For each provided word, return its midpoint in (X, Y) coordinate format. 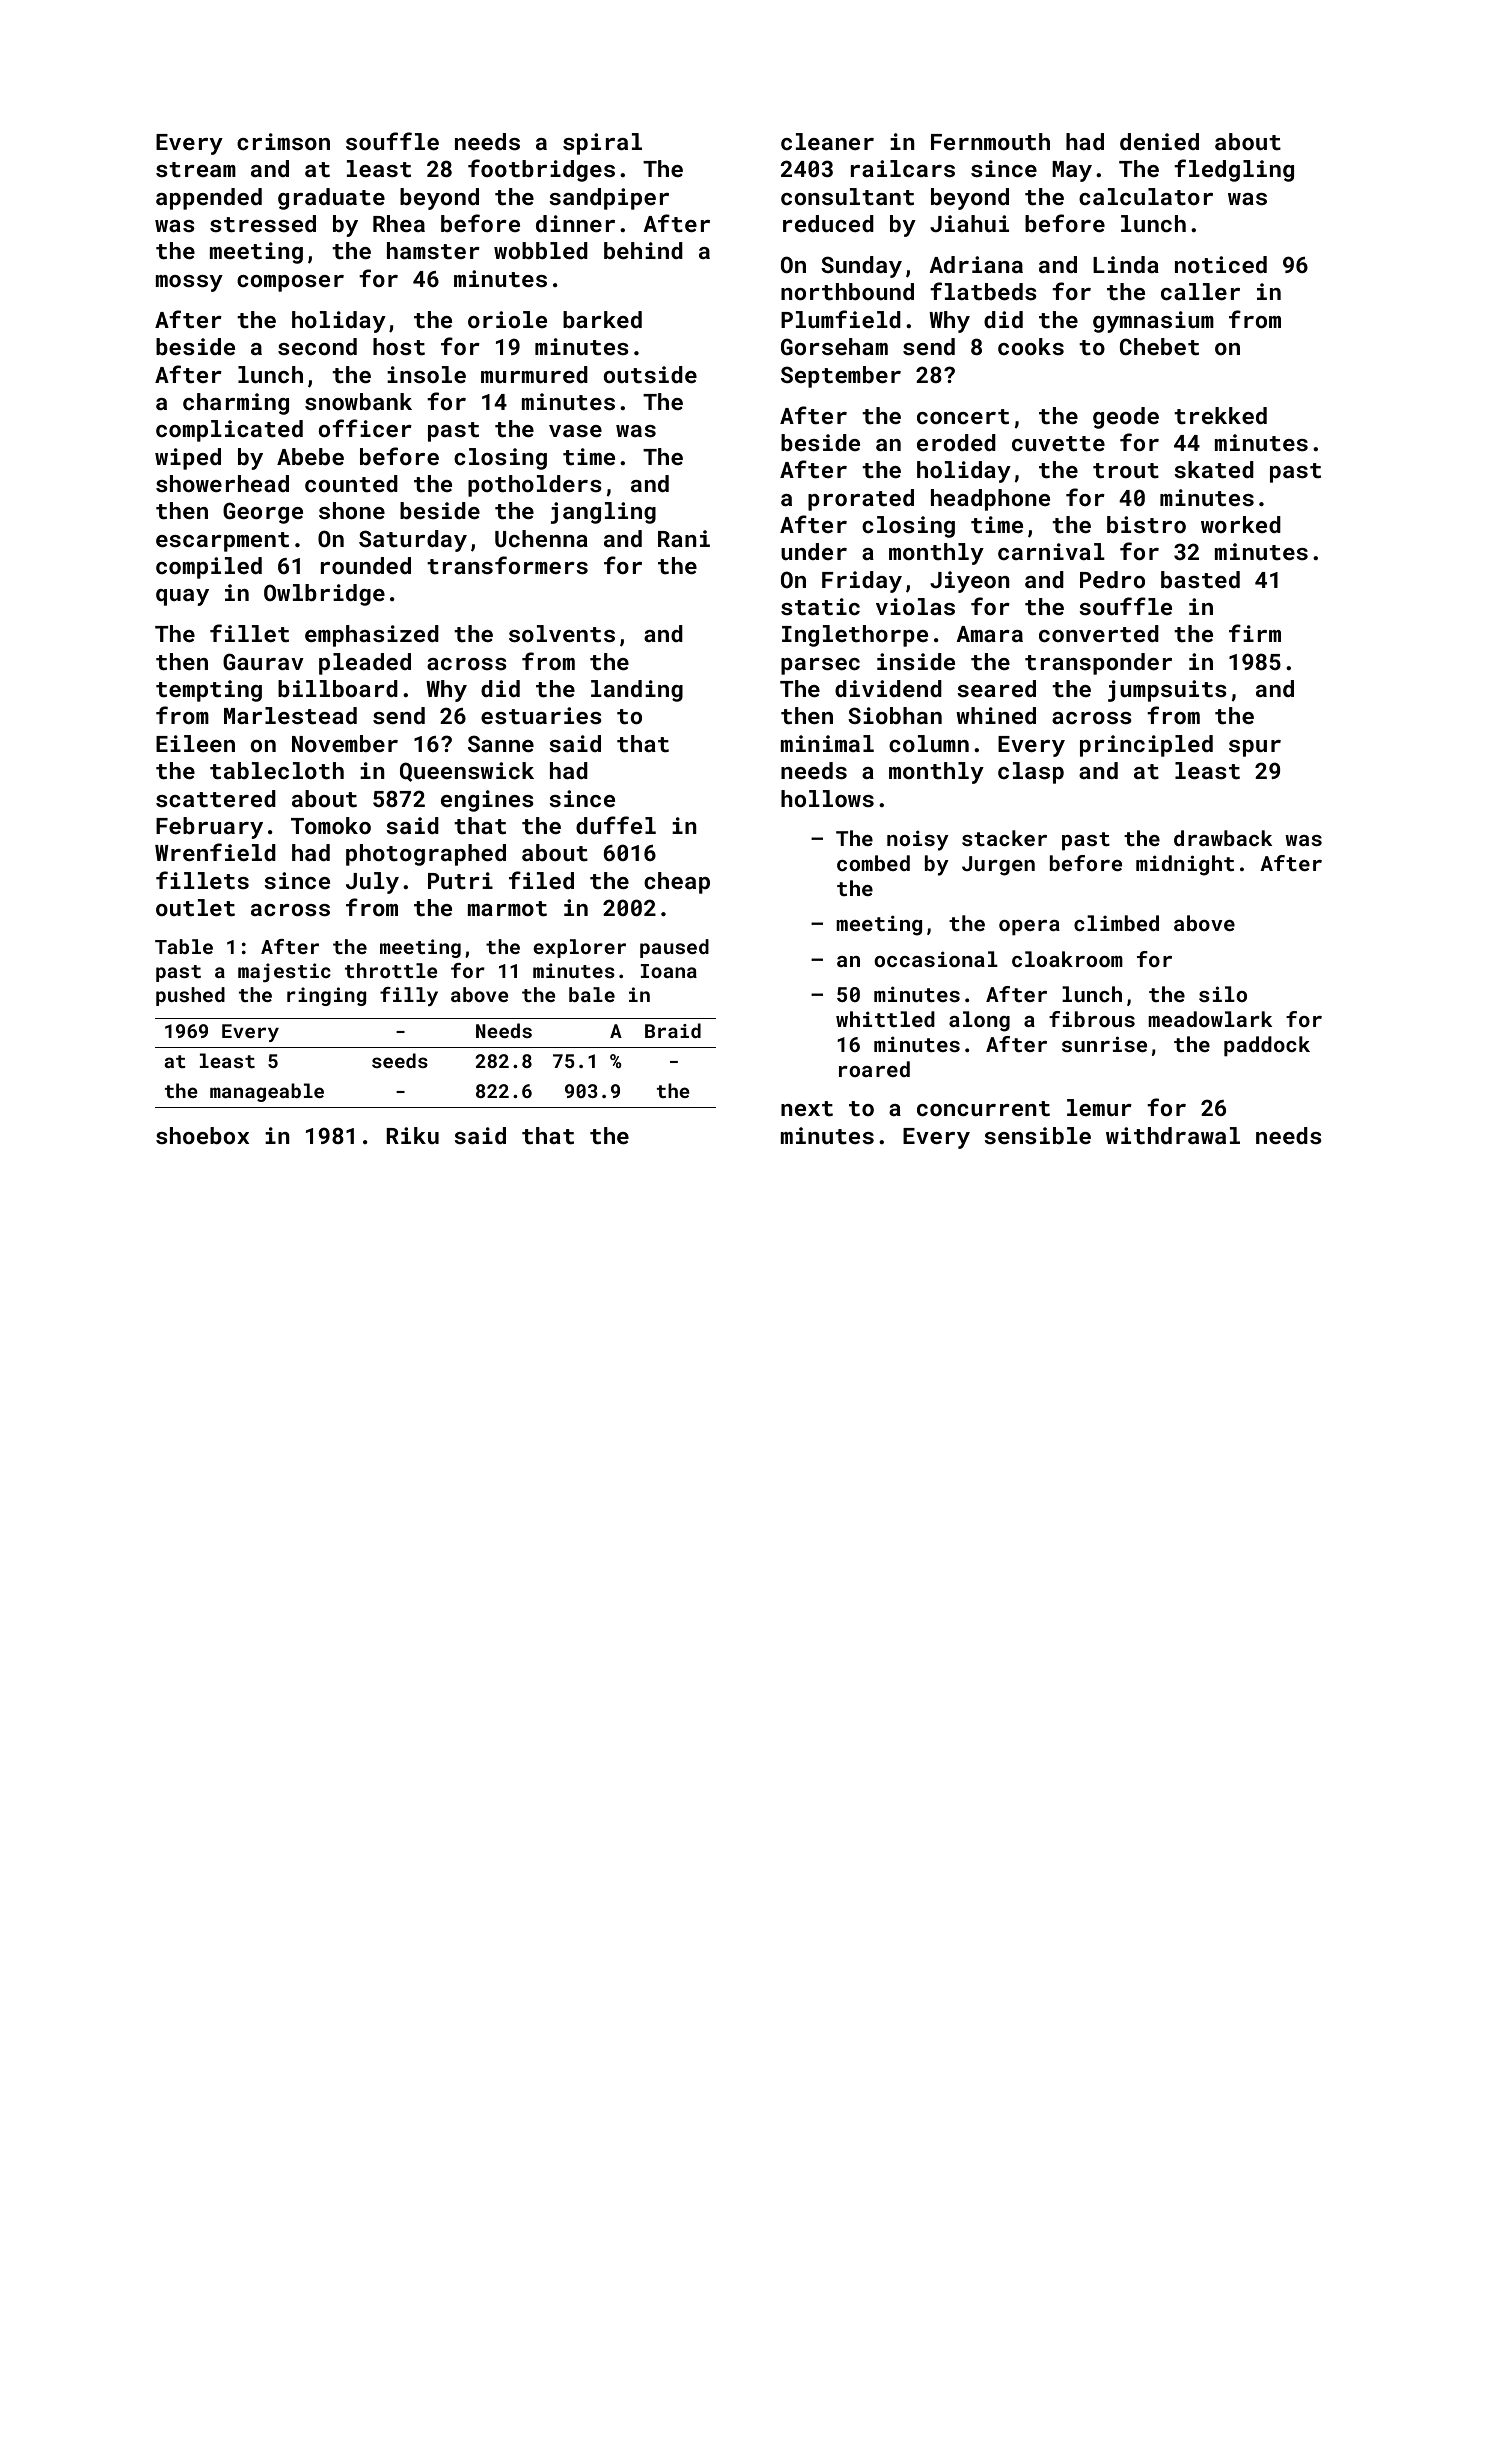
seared (996, 688)
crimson (283, 141)
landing (637, 691)
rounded (365, 565)
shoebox (202, 1135)
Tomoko (331, 825)
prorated (861, 500)
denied (1159, 141)
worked (1241, 524)
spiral (602, 144)
